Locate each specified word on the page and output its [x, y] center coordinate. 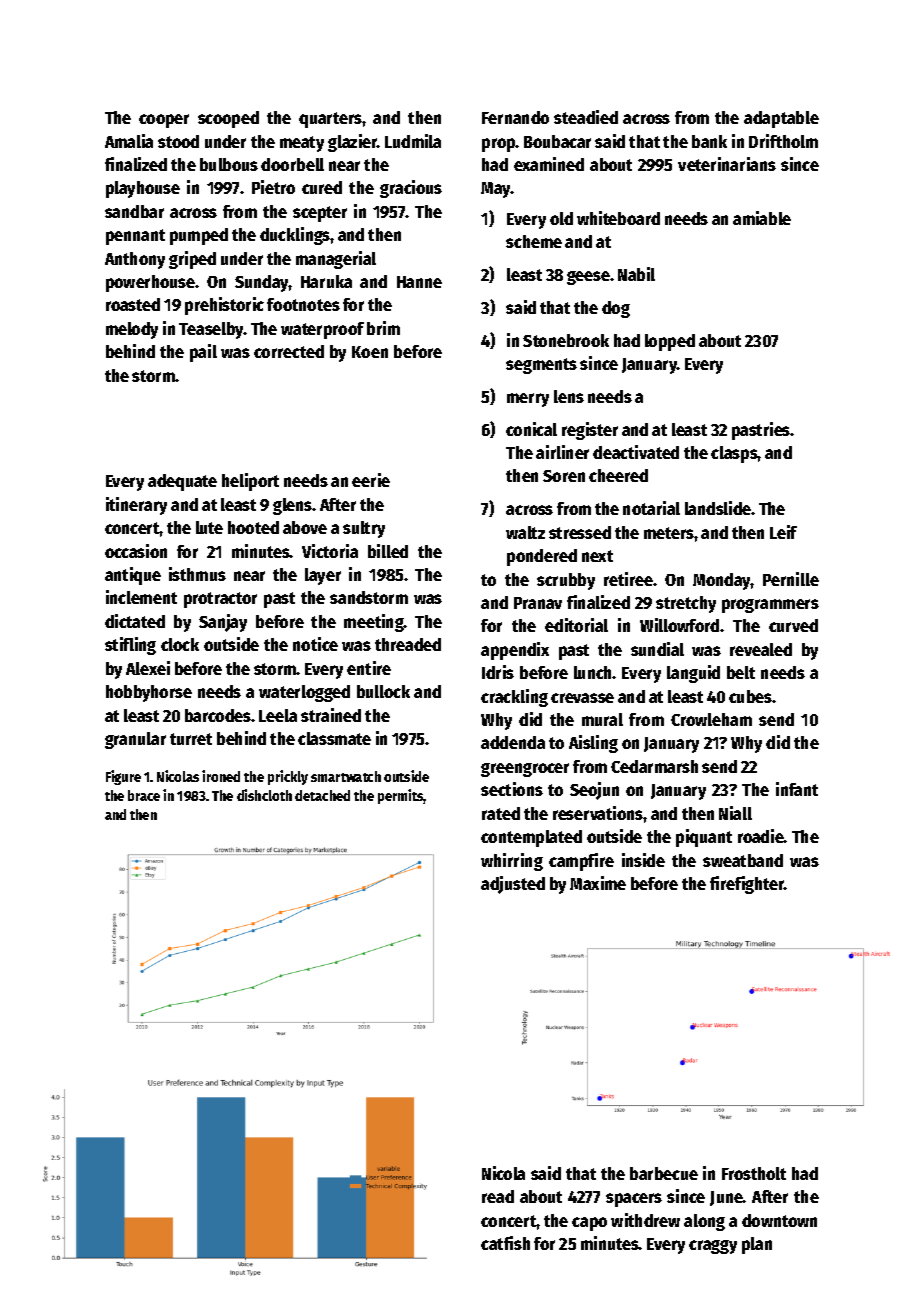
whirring [512, 862]
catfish [505, 1243]
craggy [713, 1247]
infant [797, 789]
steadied [586, 117]
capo [589, 1224]
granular [135, 740]
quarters [330, 120]
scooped [228, 119]
